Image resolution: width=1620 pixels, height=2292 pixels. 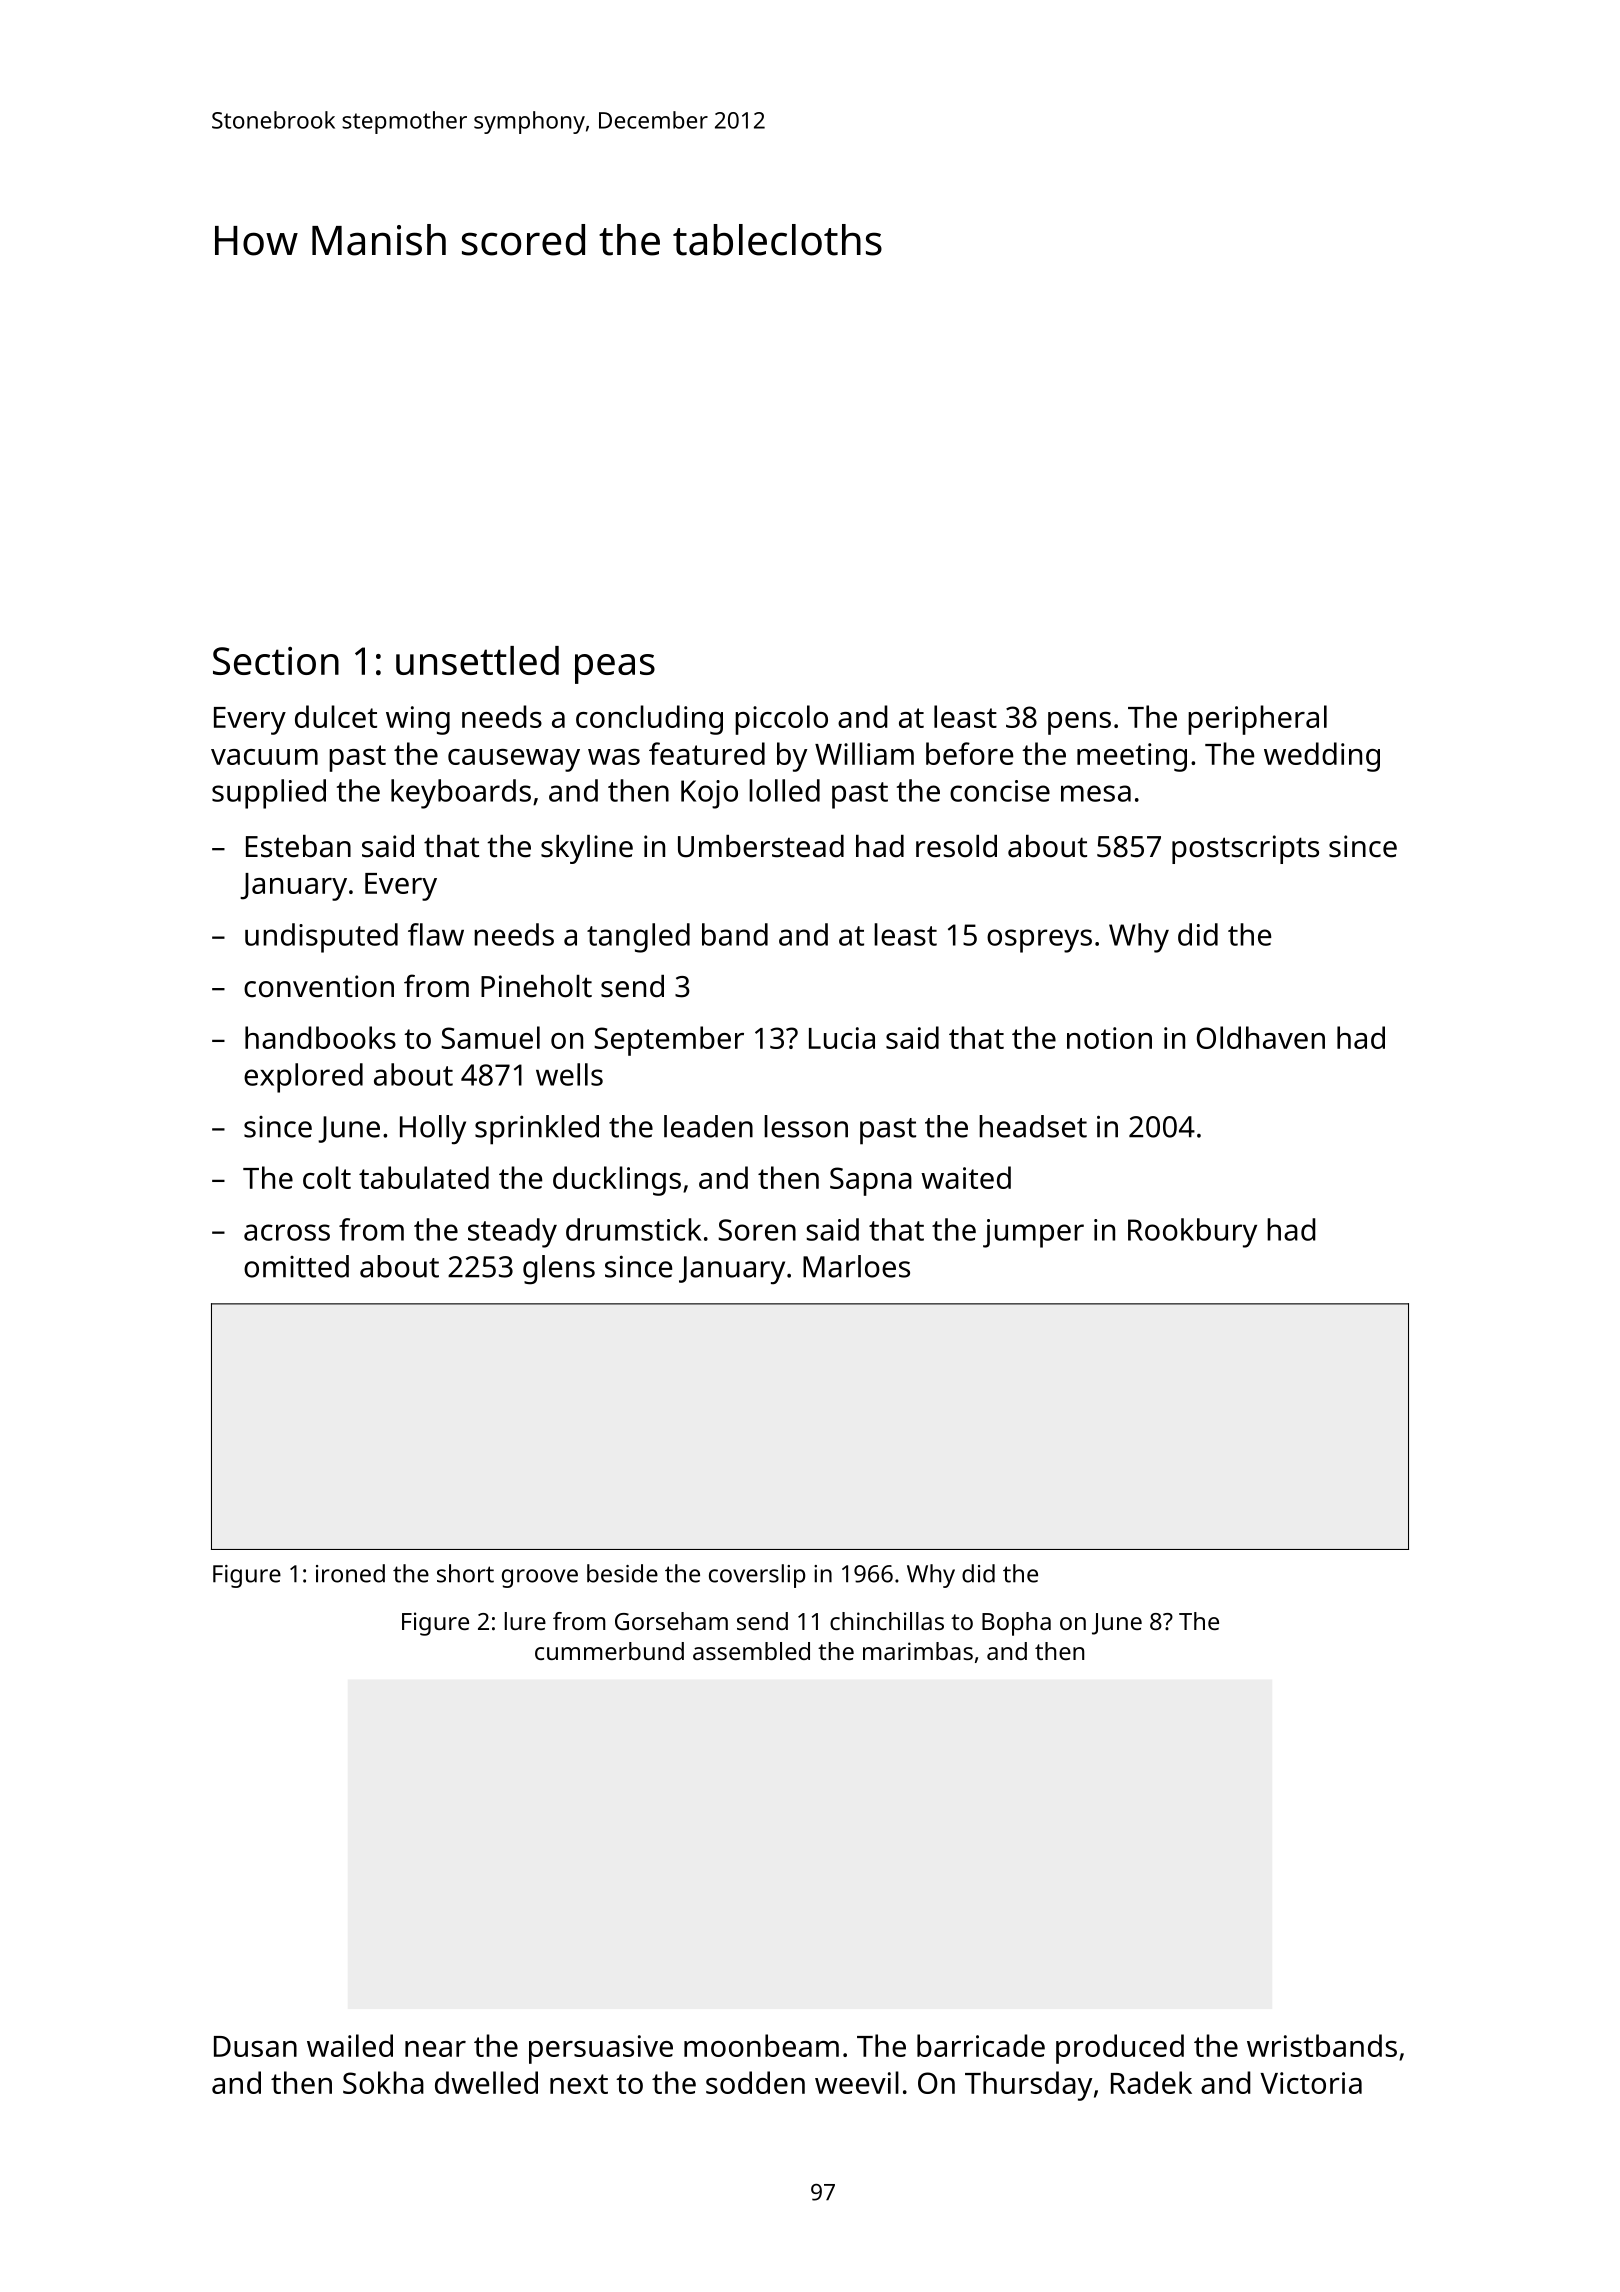 What do you see at coordinates (761, 2045) in the page?
I see `moonbeam` at bounding box center [761, 2045].
